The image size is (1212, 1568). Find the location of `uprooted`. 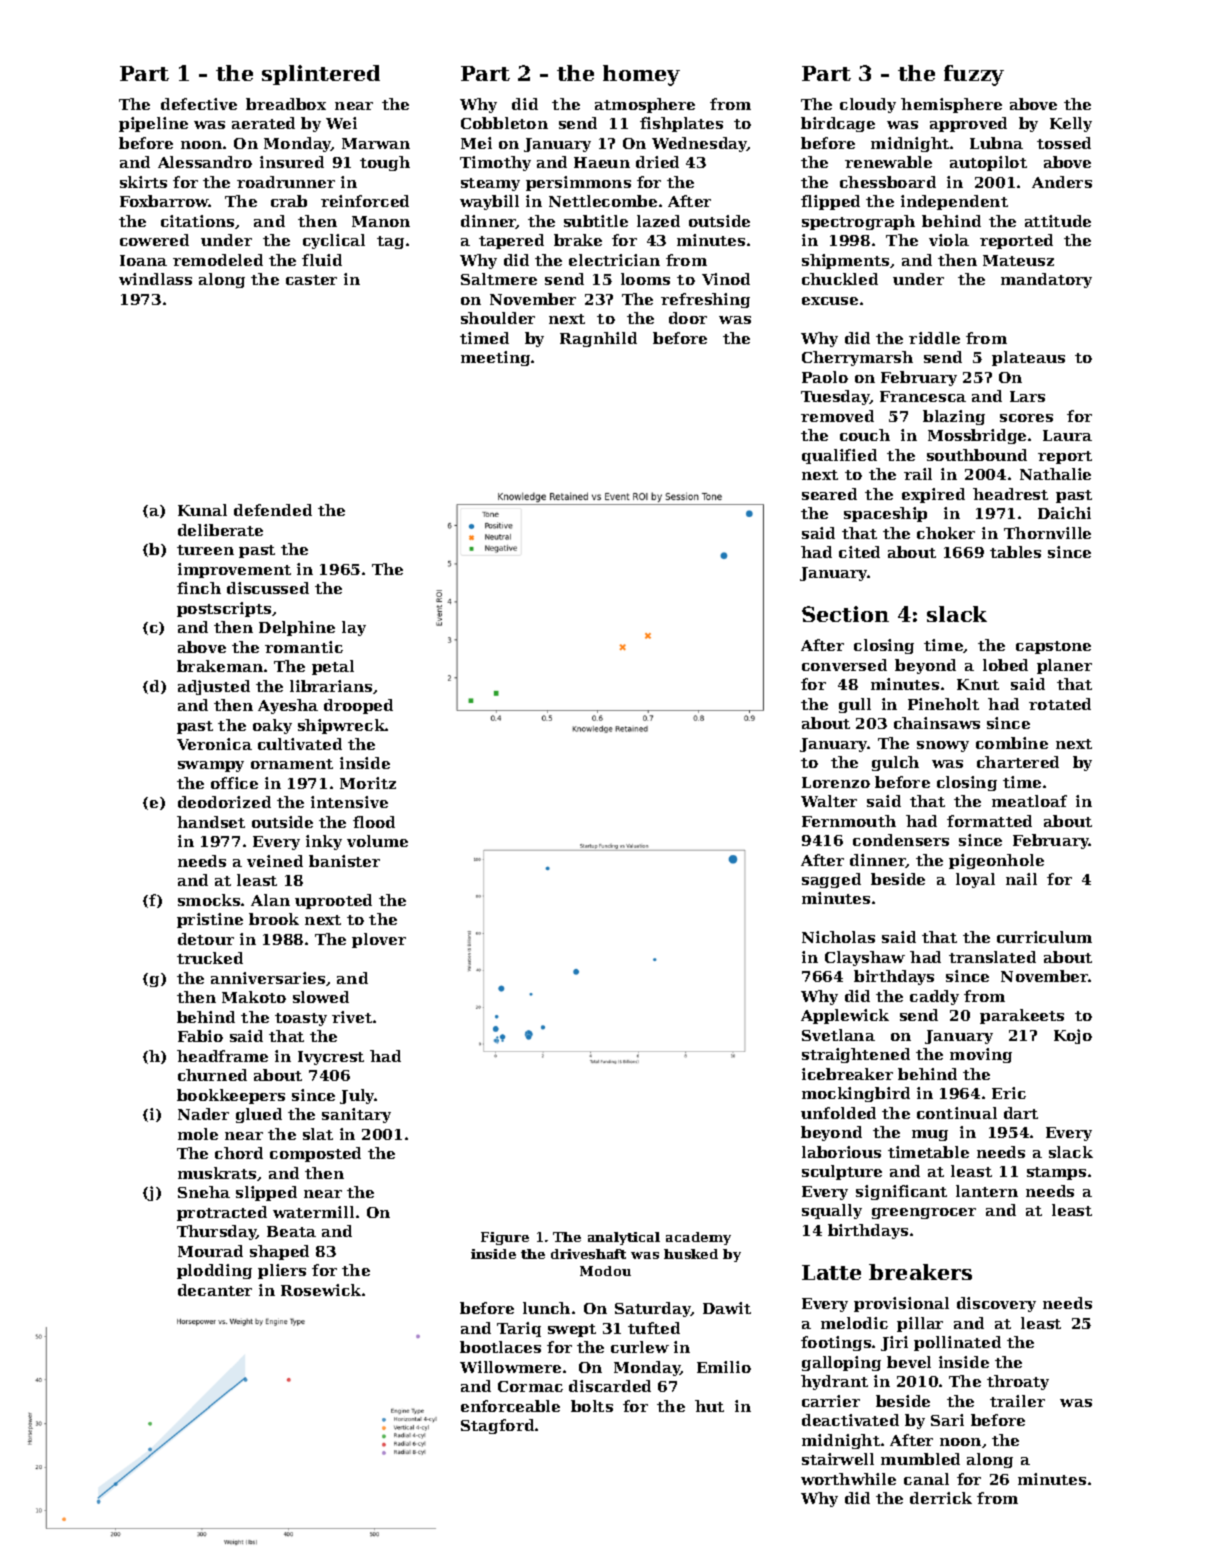

uprooted is located at coordinates (333, 901).
